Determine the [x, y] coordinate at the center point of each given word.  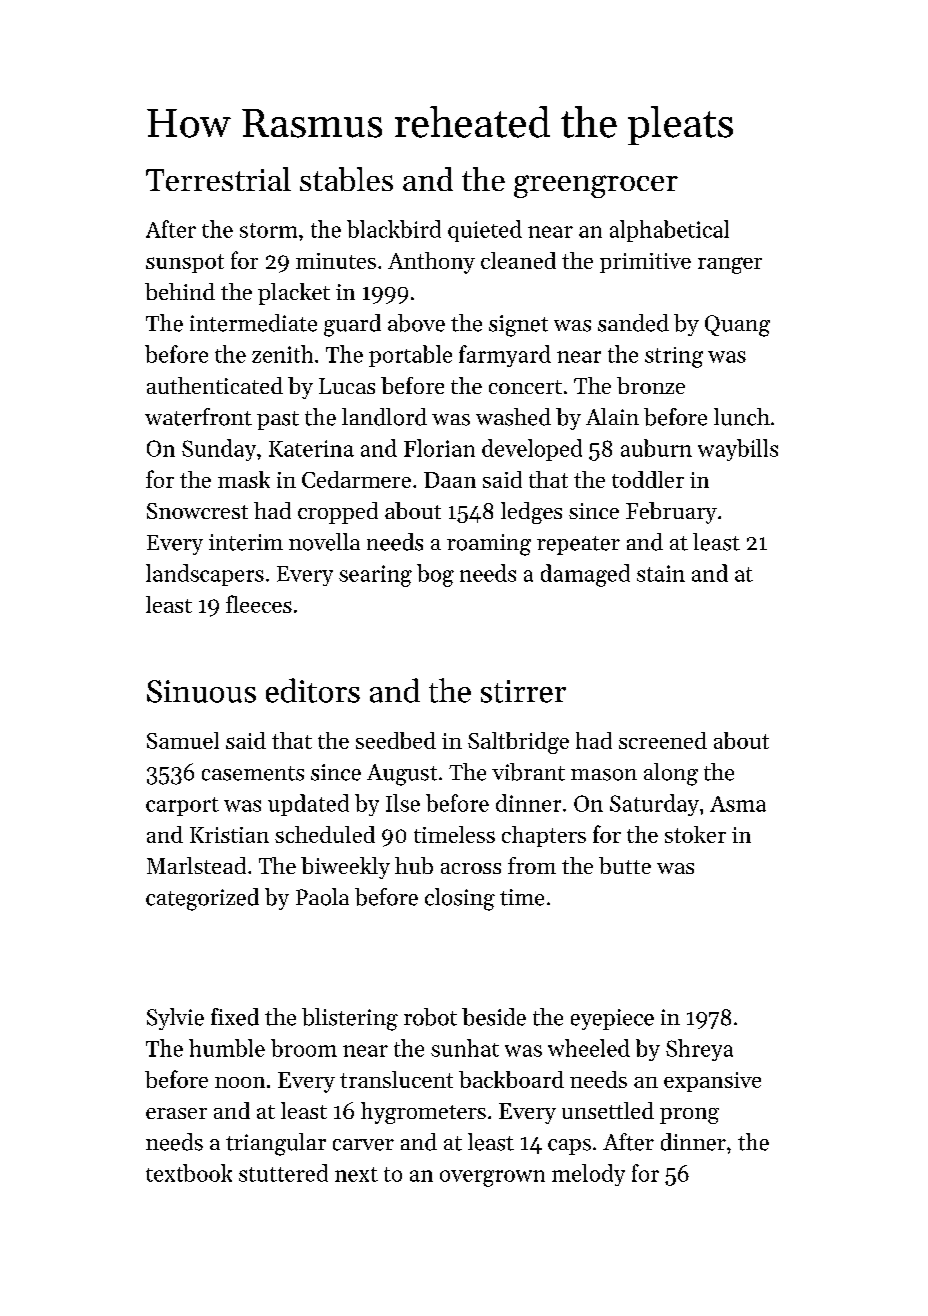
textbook [189, 1173]
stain [661, 573]
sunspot [185, 263]
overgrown [492, 1178]
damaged [585, 575]
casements [253, 773]
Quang [737, 326]
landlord [384, 417]
